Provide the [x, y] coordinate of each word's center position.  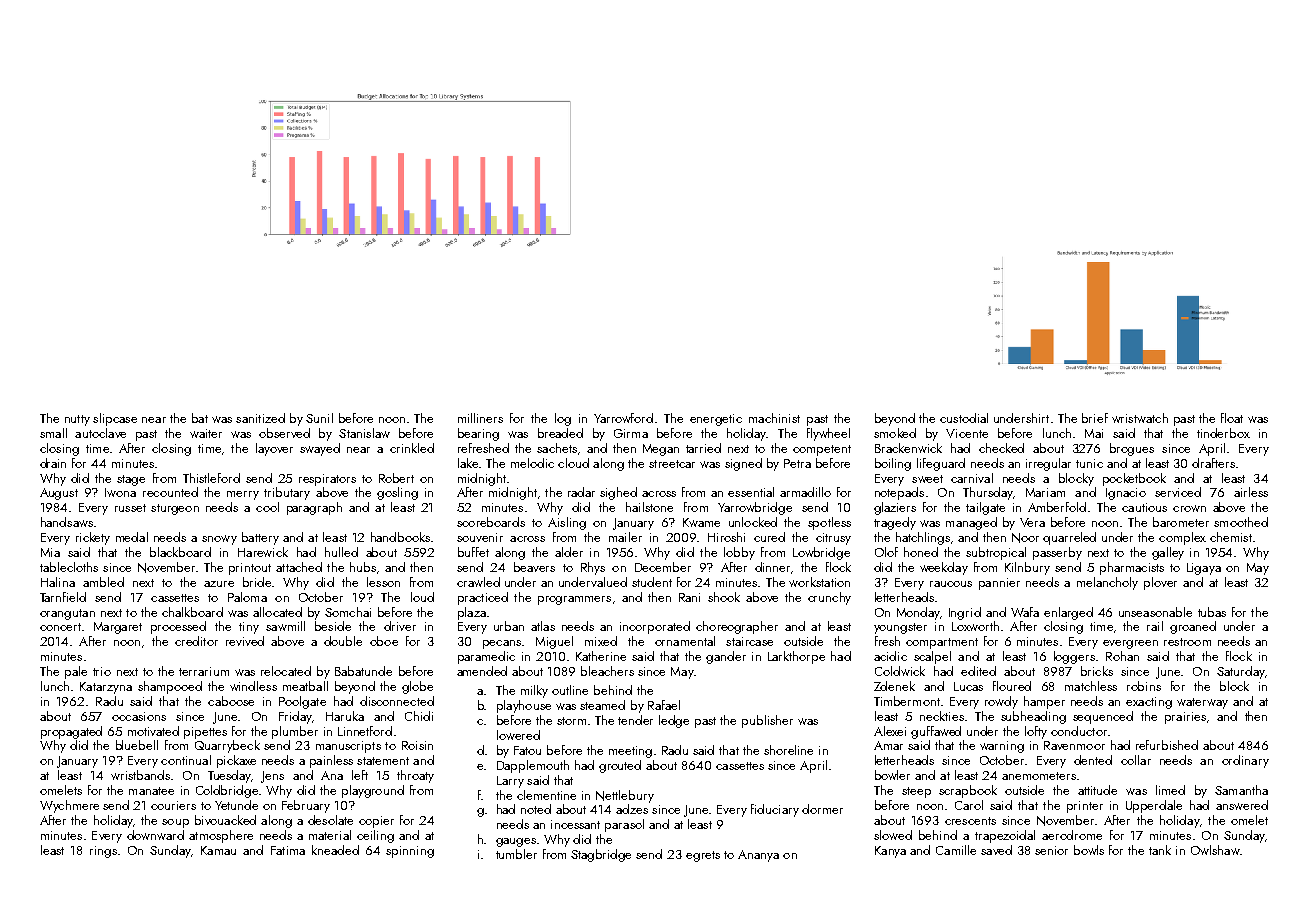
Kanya [890, 852]
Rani [689, 597]
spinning [410, 852]
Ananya [758, 856]
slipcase [115, 419]
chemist [1231, 537]
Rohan [1122, 656]
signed [743, 464]
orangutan [67, 614]
